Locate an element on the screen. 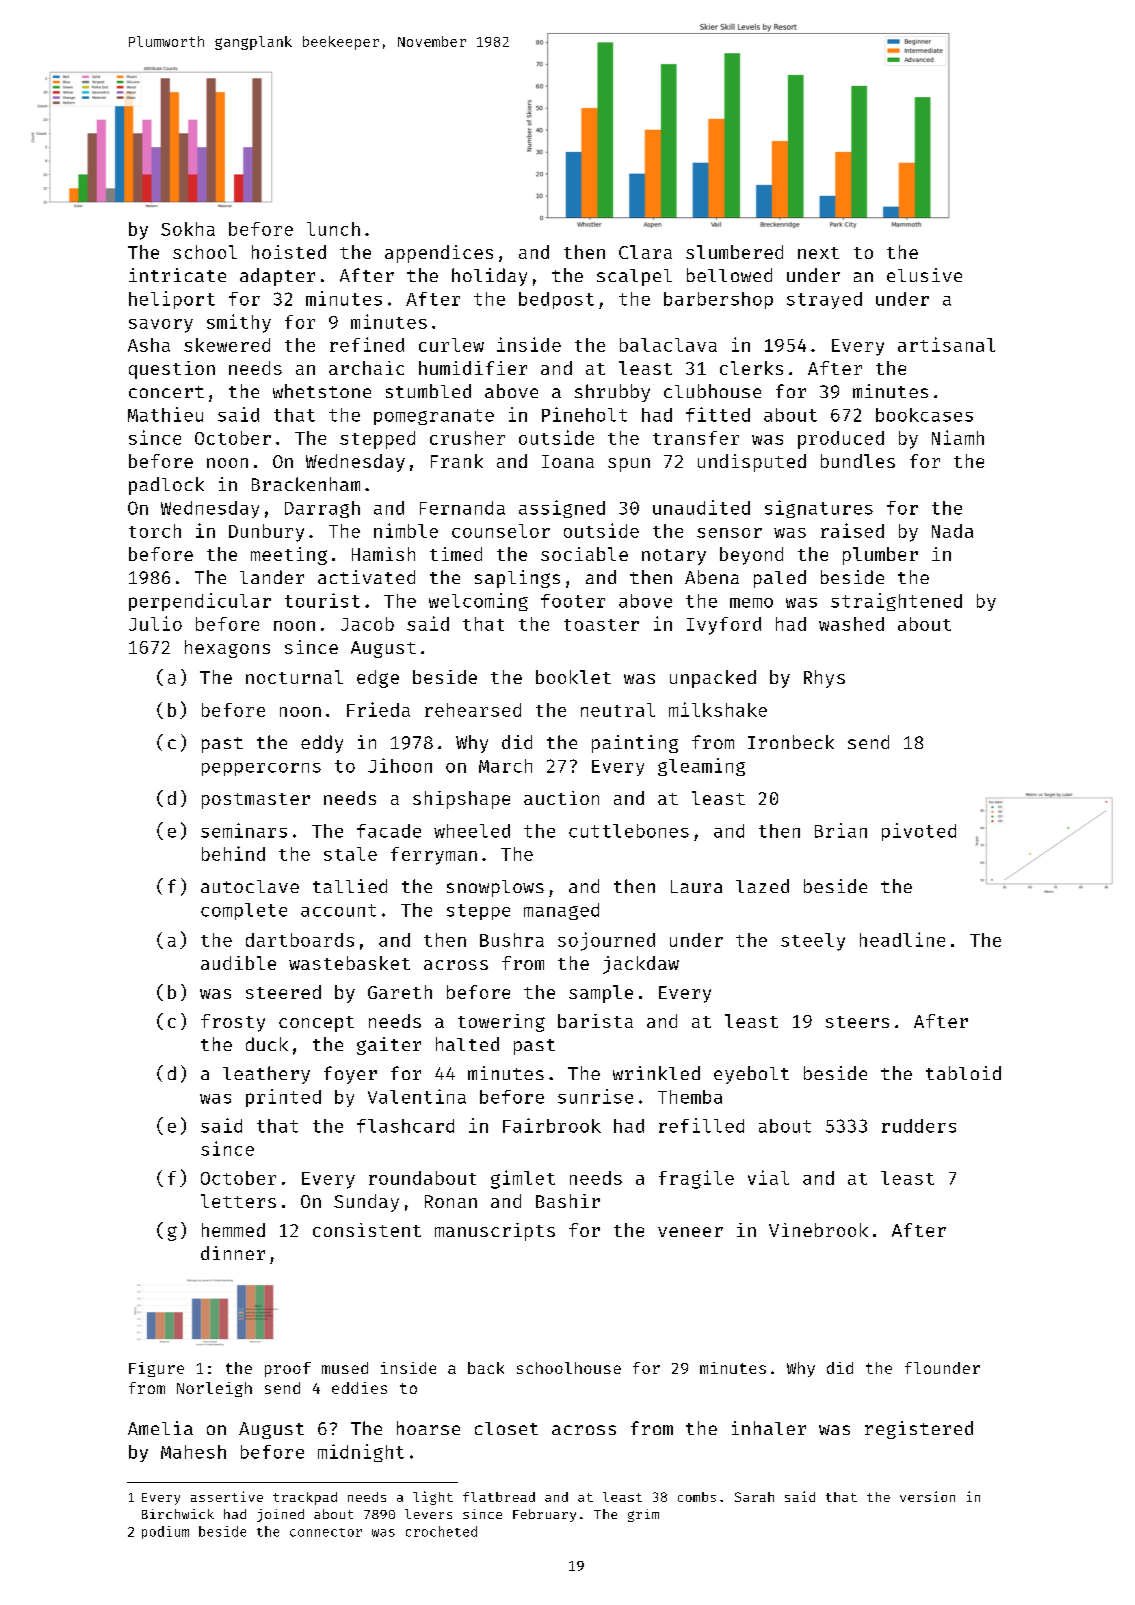 This screenshot has width=1135, height=1605. Niamh is located at coordinates (958, 437).
